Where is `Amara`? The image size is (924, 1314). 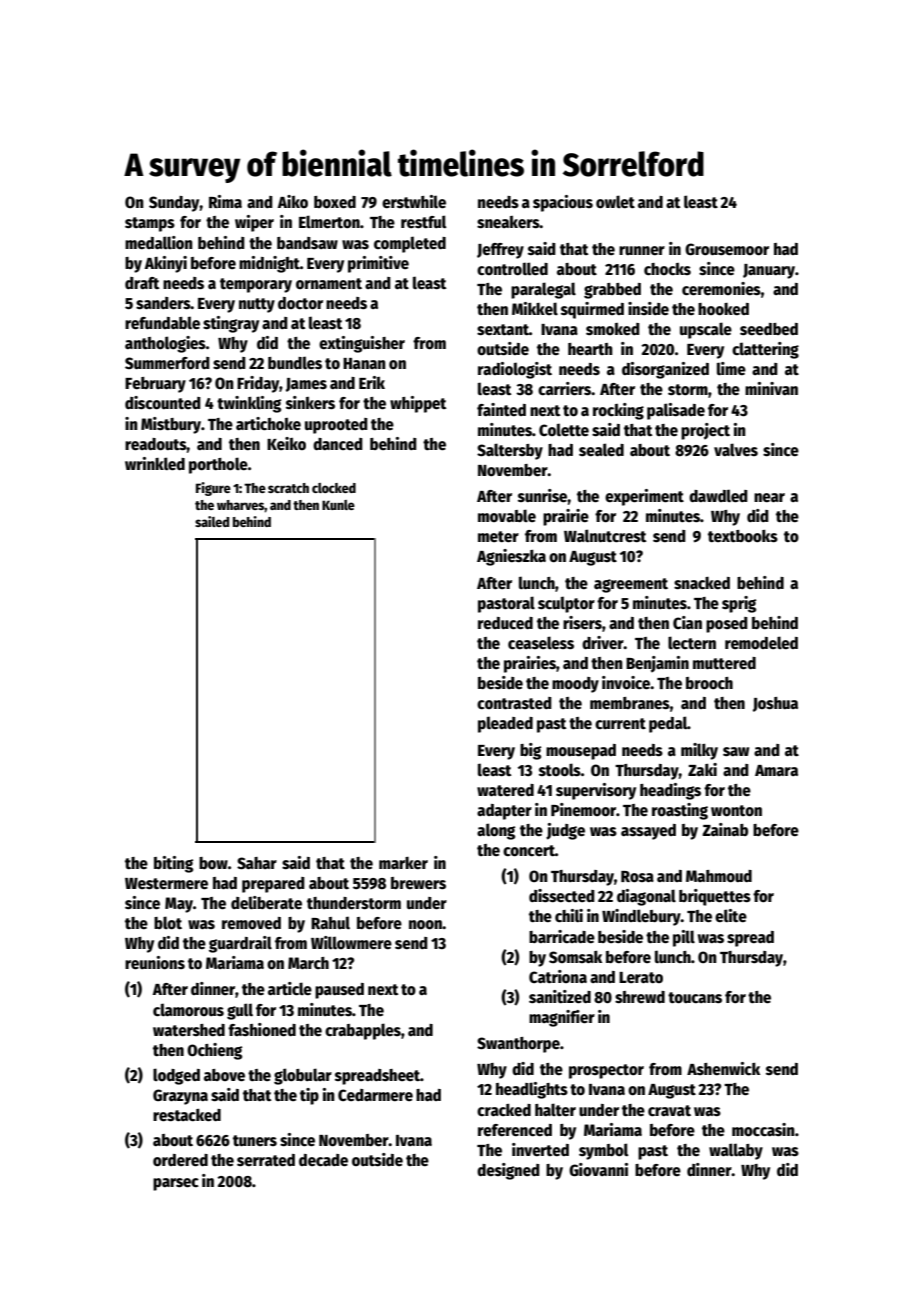
Amara is located at coordinates (776, 770).
